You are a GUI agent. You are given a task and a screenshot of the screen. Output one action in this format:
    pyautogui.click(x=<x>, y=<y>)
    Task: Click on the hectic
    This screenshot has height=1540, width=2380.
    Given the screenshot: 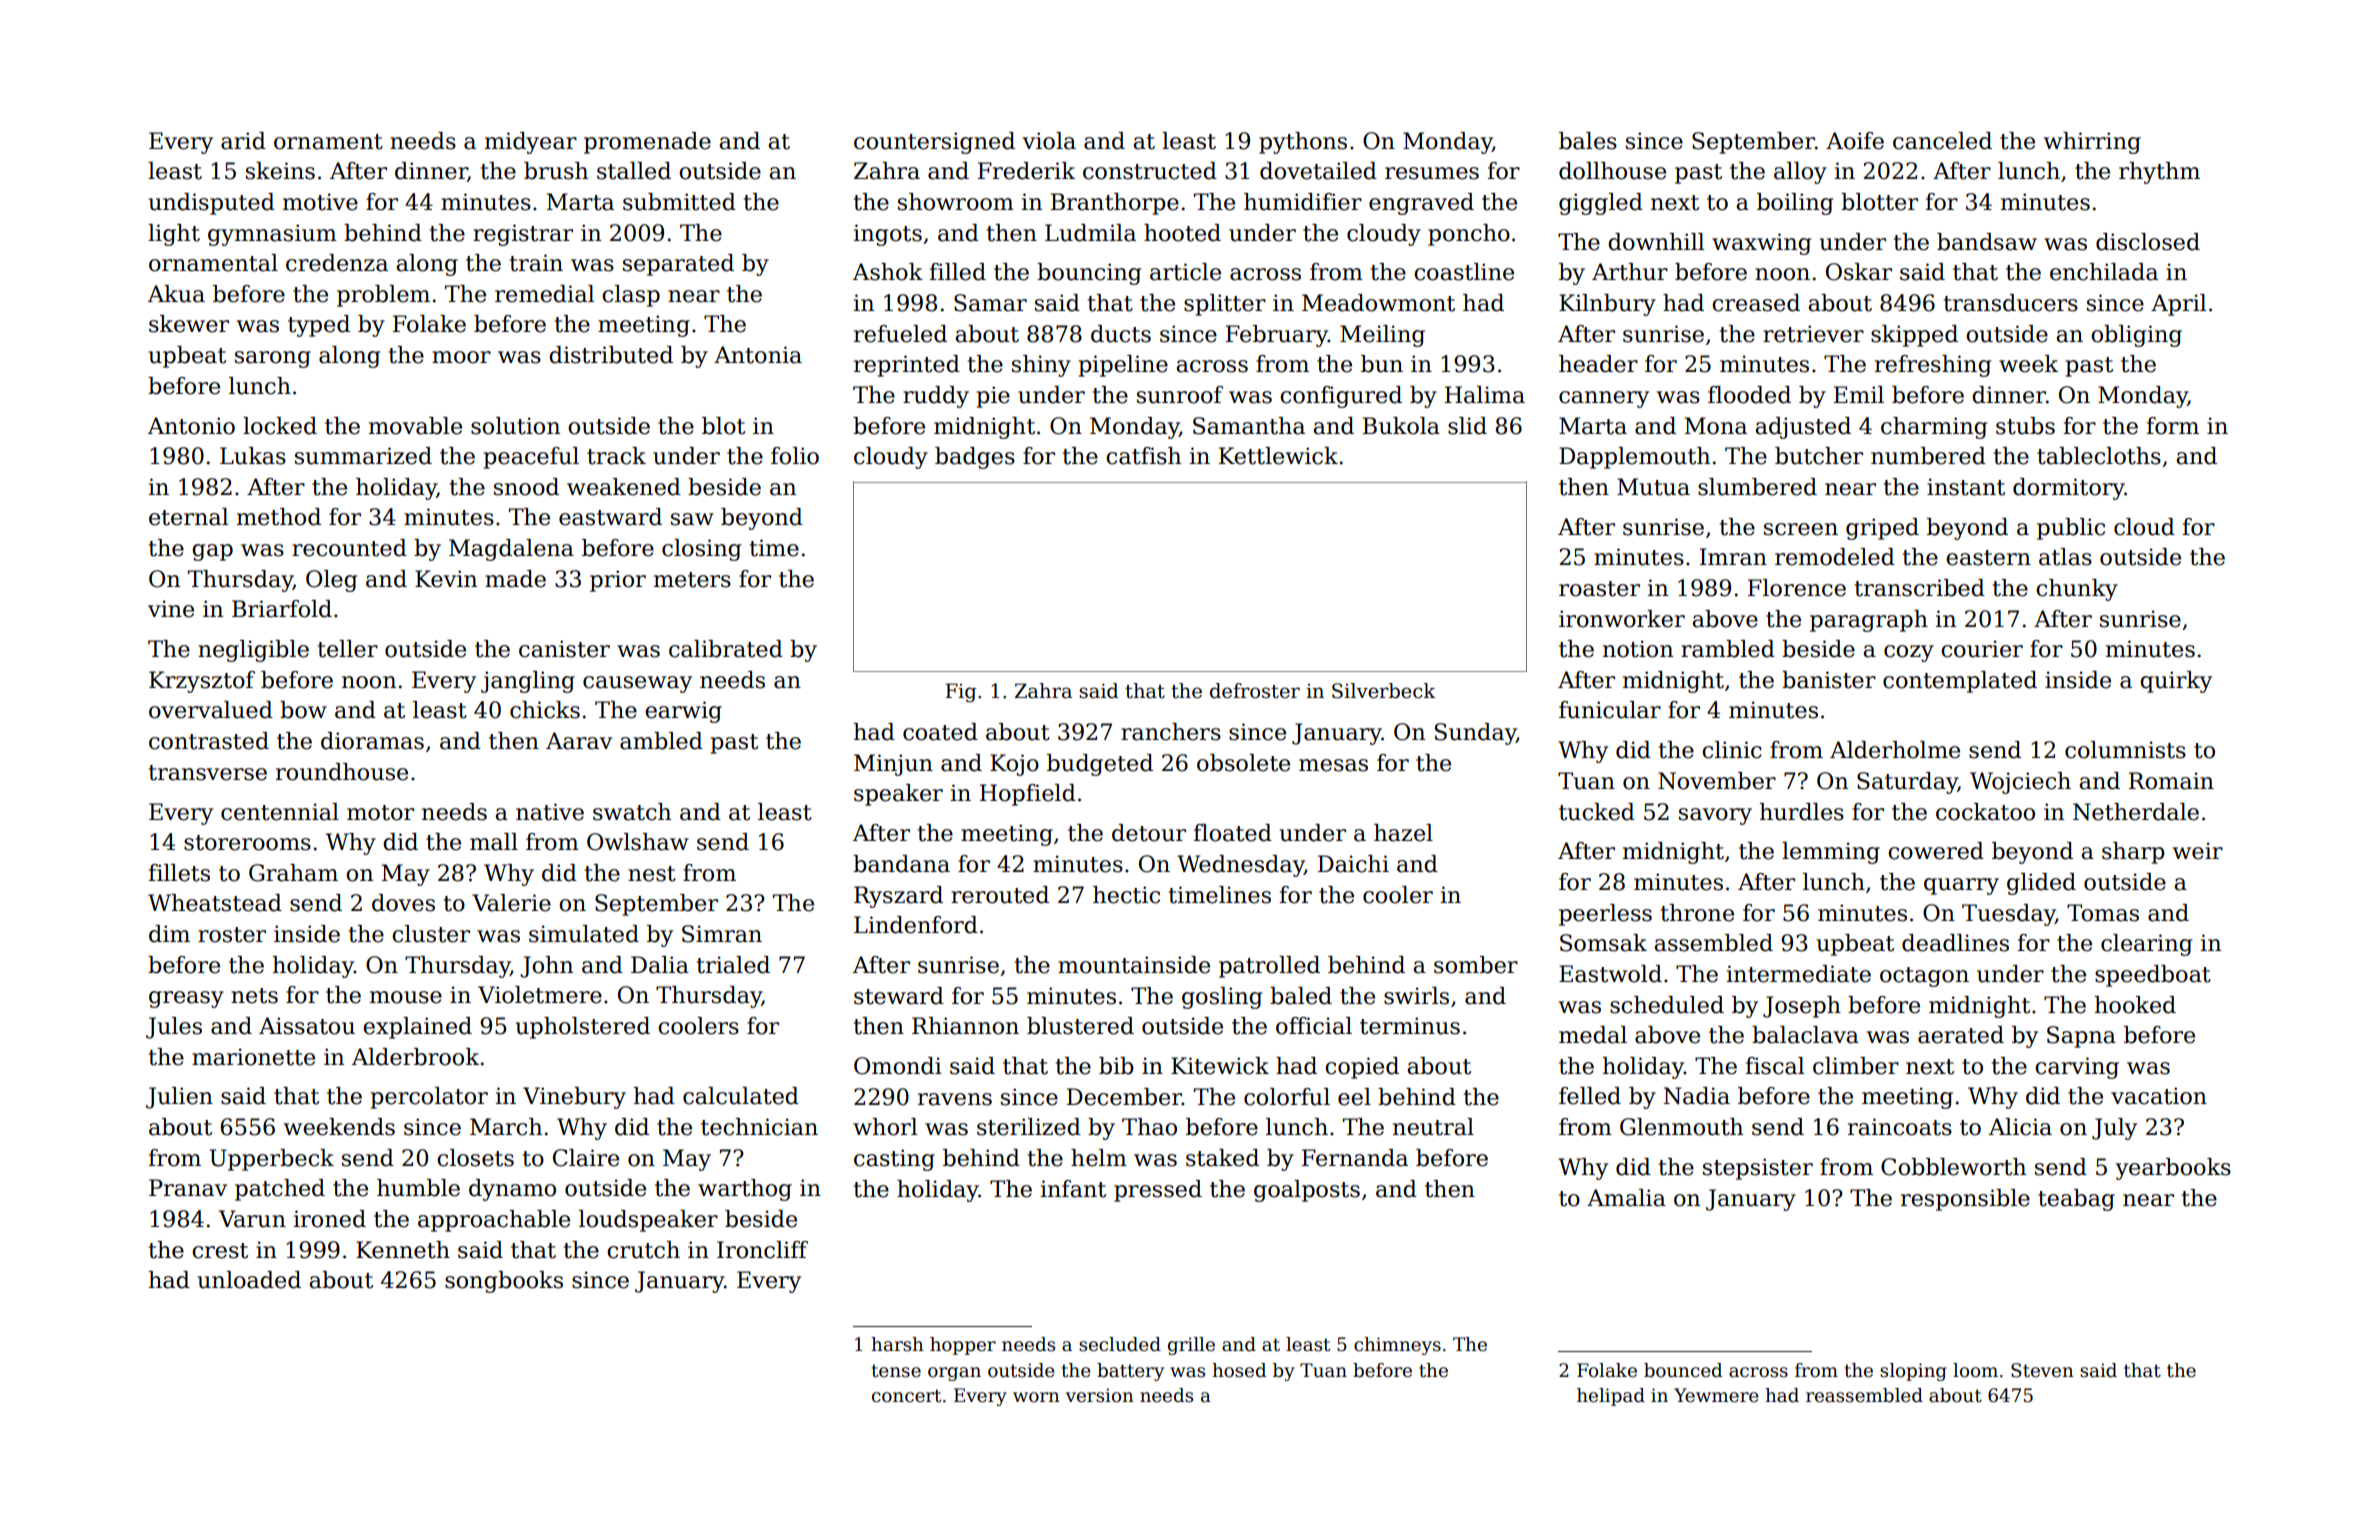 What is the action you would take?
    pyautogui.click(x=1126, y=895)
